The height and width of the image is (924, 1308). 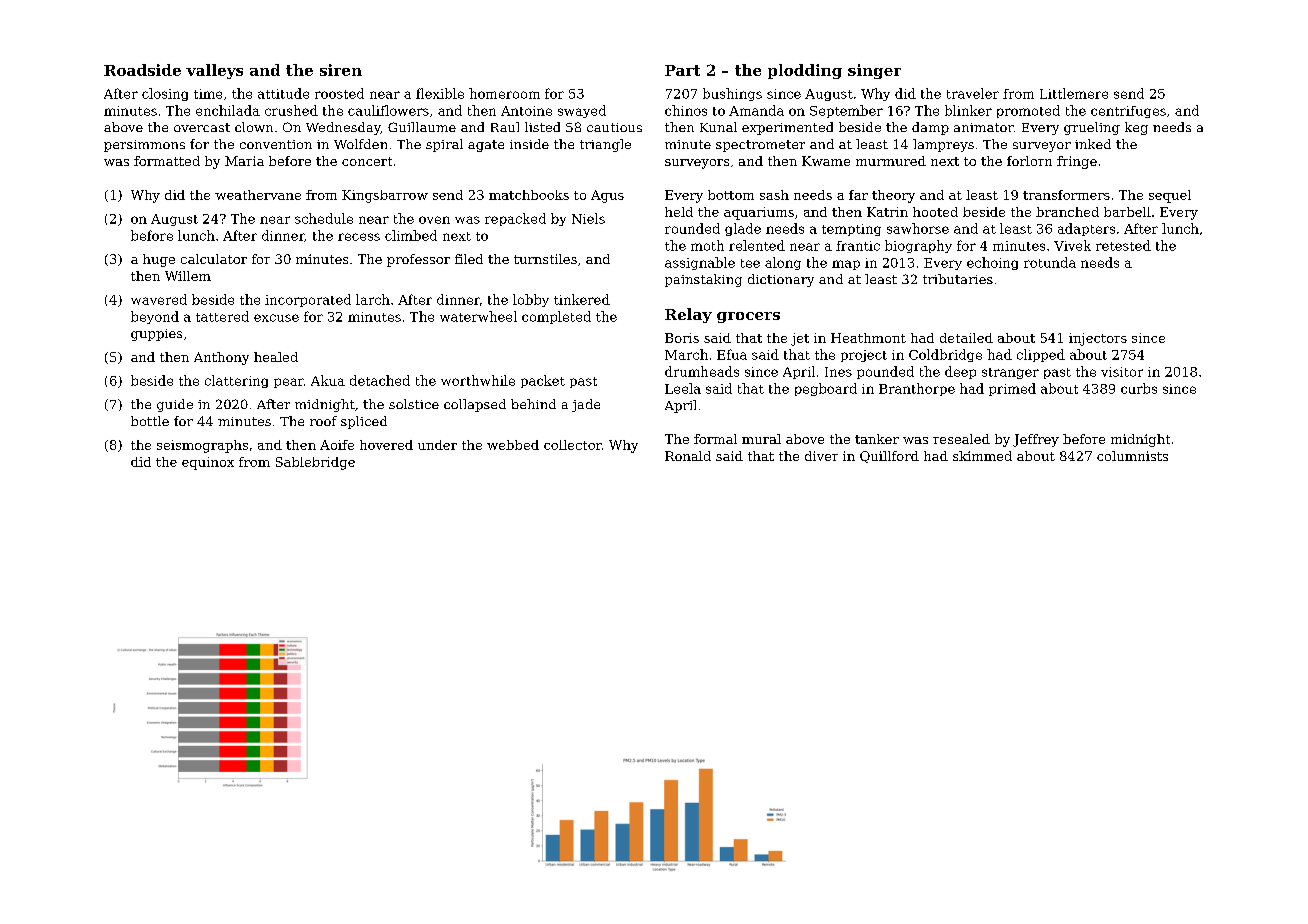 I want to click on skimmed, so click(x=982, y=456).
